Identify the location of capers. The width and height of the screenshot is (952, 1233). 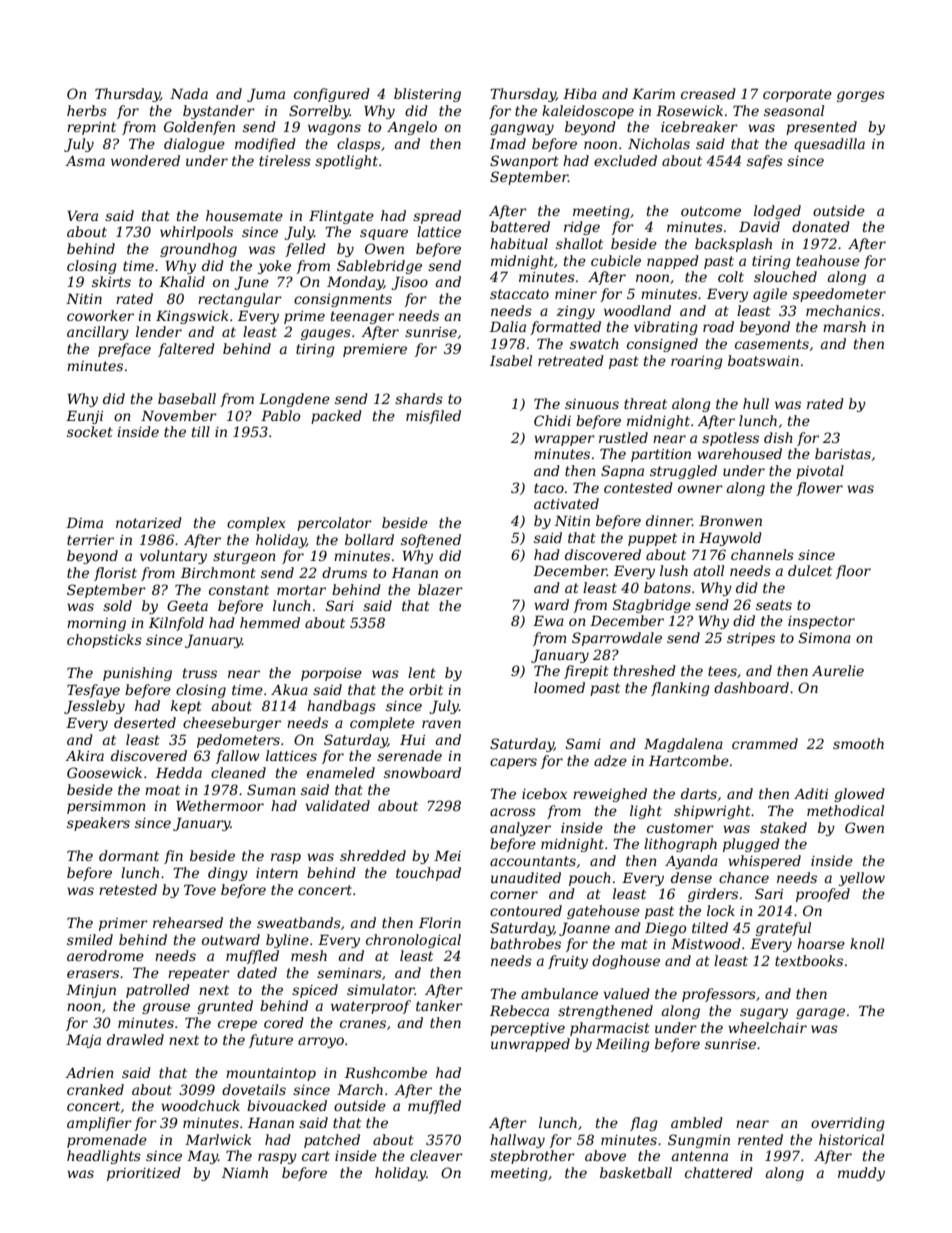
(513, 763).
